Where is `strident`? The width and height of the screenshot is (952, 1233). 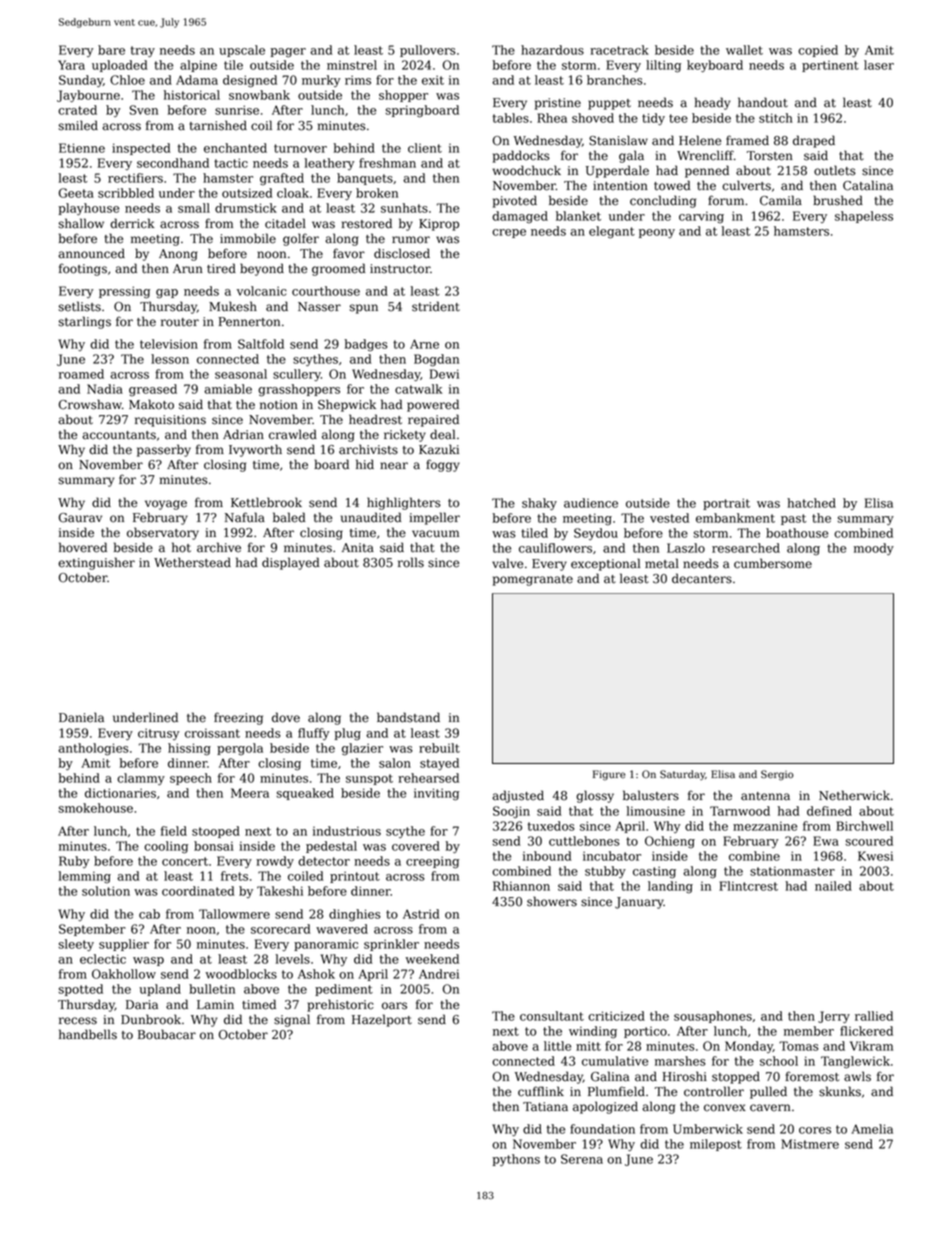 strident is located at coordinates (436, 306).
